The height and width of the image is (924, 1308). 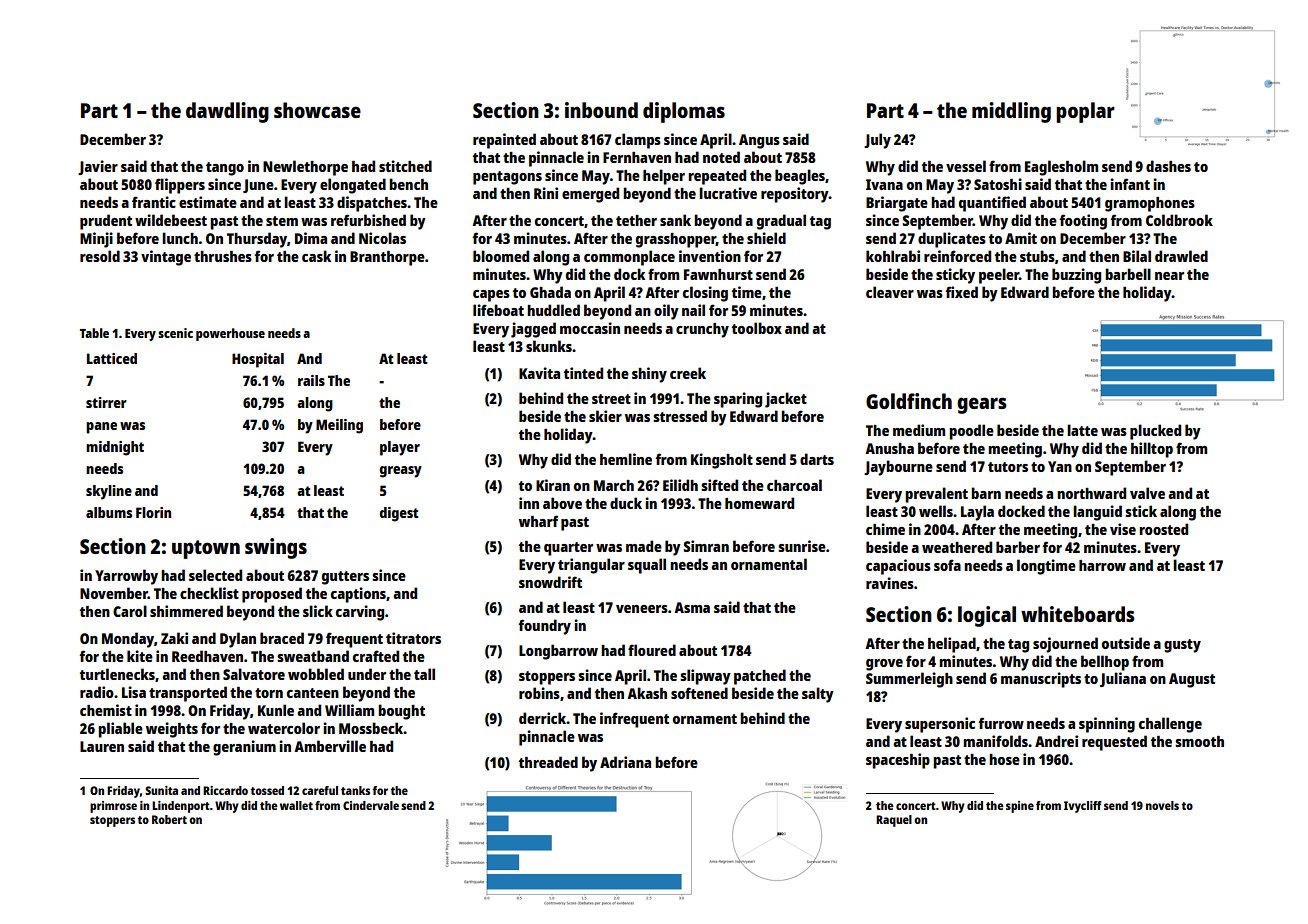 I want to click on Eaglesholm, so click(x=1061, y=168).
